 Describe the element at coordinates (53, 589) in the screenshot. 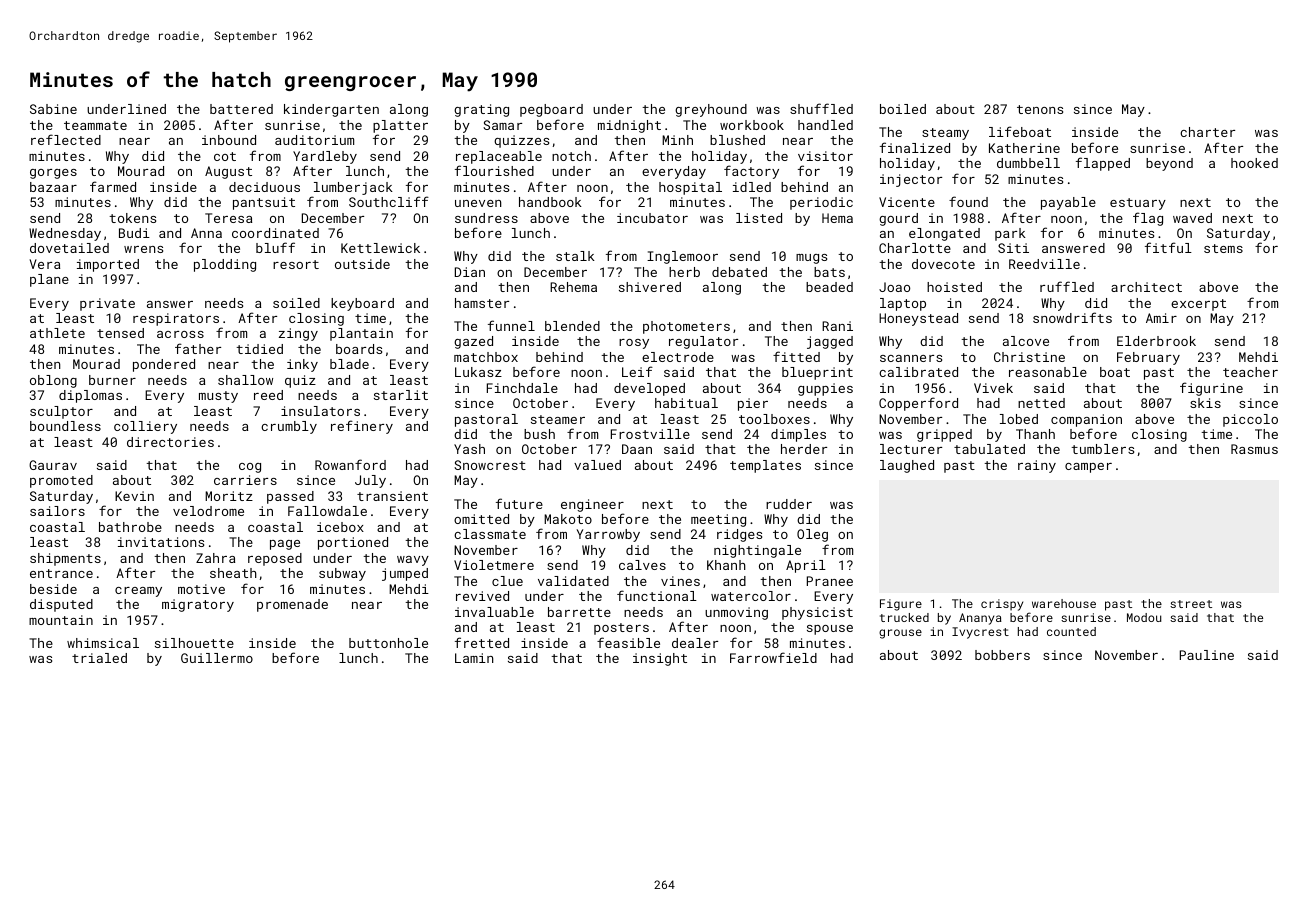

I see `beside` at that location.
